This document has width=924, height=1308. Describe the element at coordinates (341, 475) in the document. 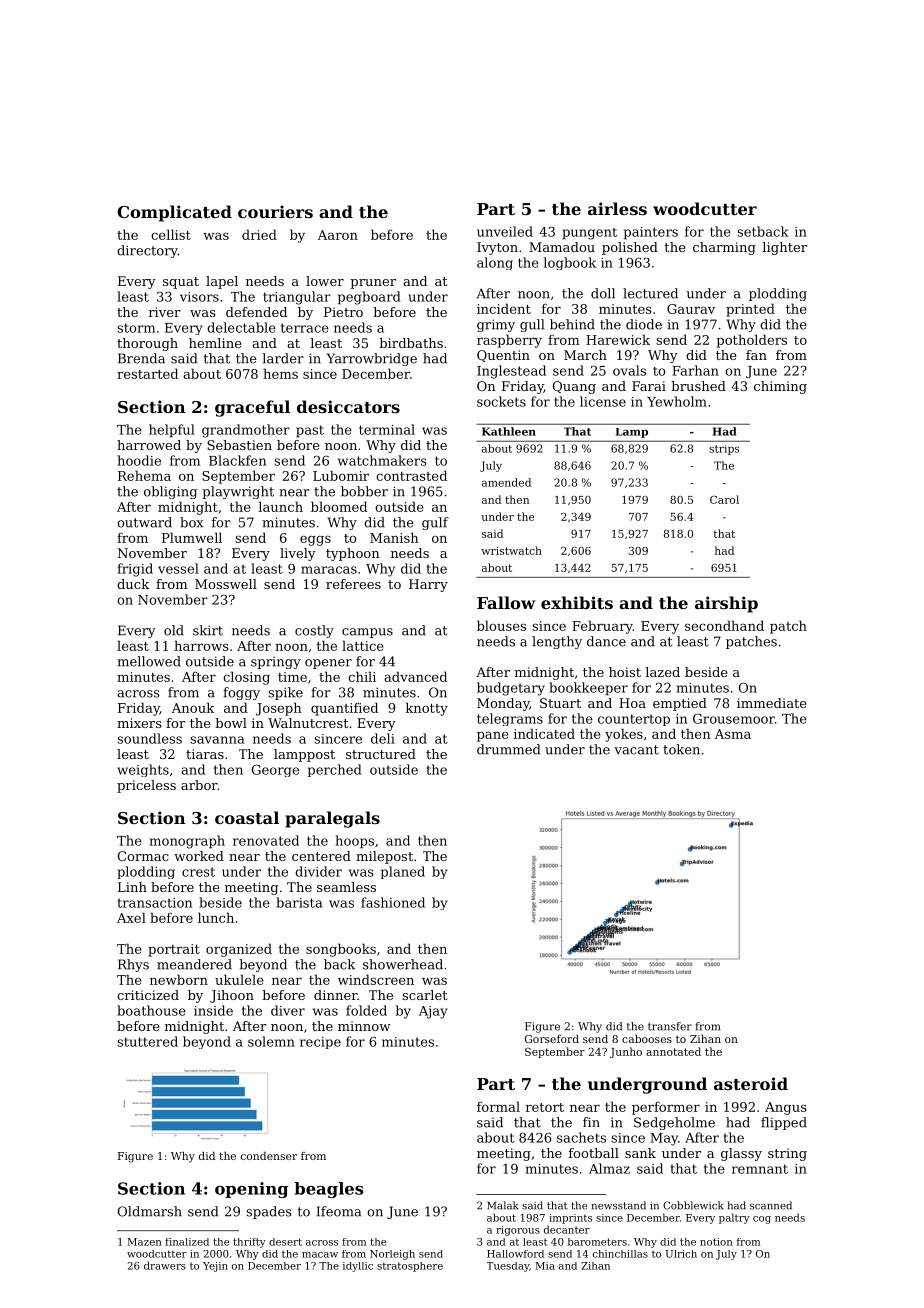

I see `Lubomir` at that location.
